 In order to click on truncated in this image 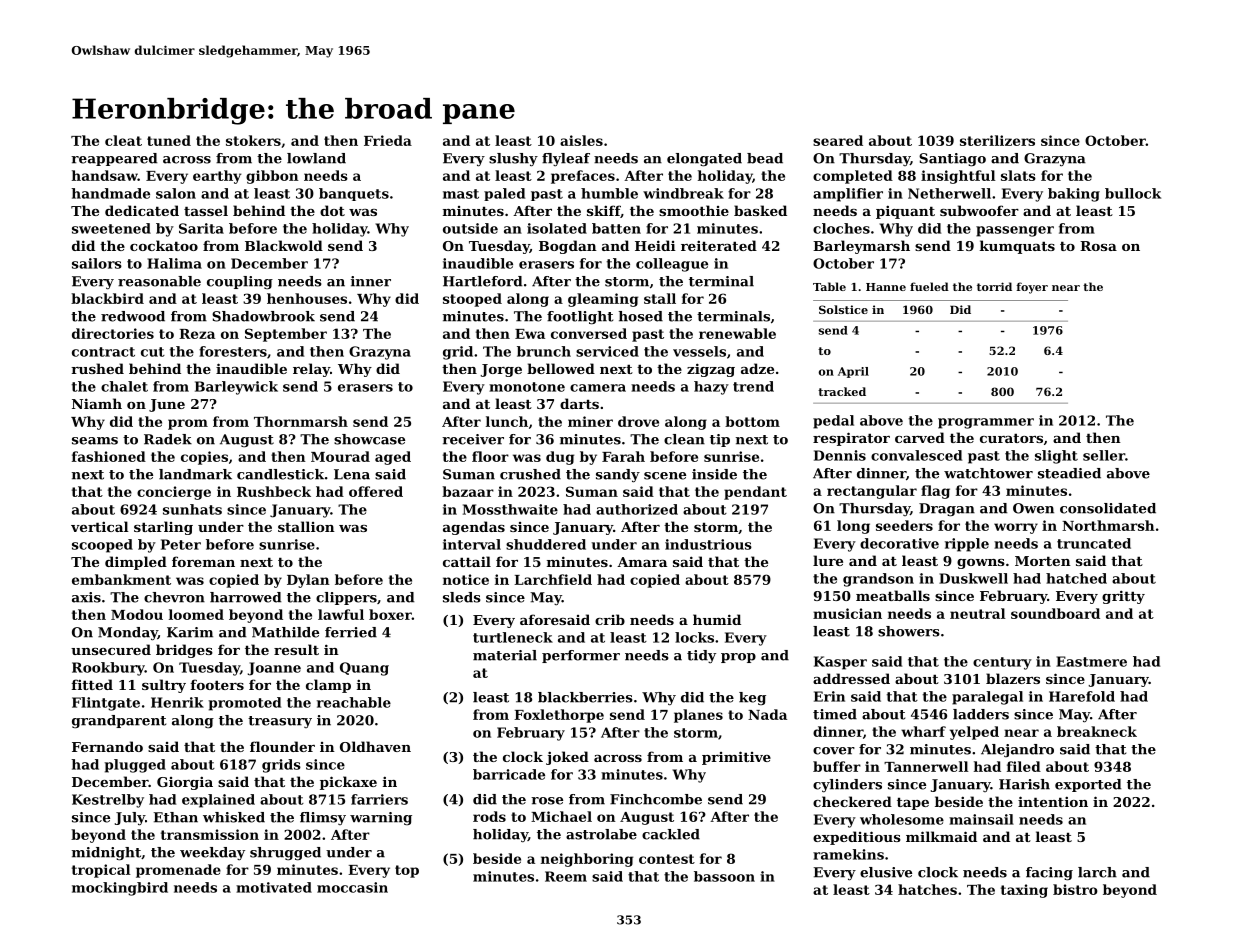, I will do `click(1094, 543)`.
